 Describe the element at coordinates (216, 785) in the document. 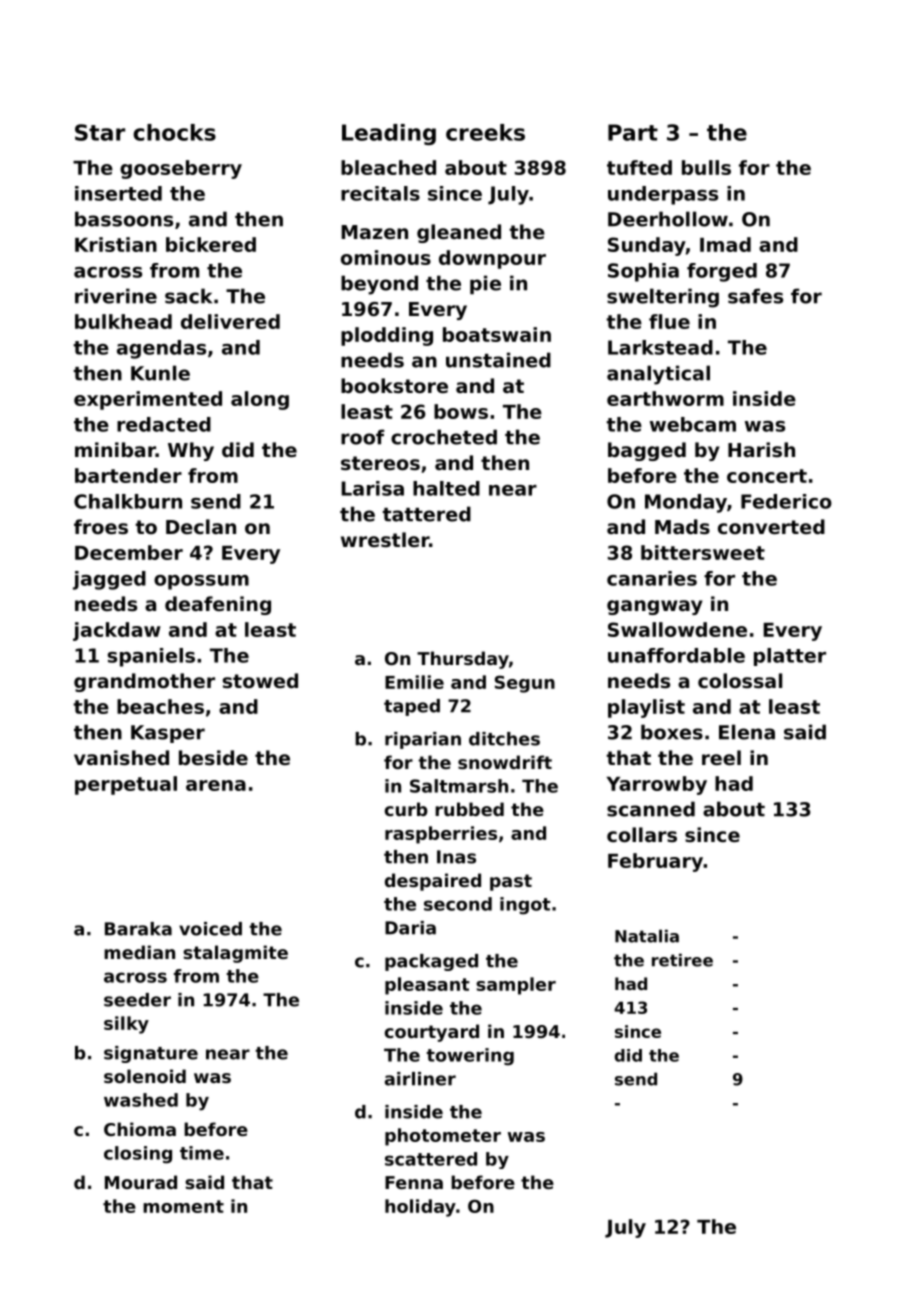

I see `arena` at that location.
